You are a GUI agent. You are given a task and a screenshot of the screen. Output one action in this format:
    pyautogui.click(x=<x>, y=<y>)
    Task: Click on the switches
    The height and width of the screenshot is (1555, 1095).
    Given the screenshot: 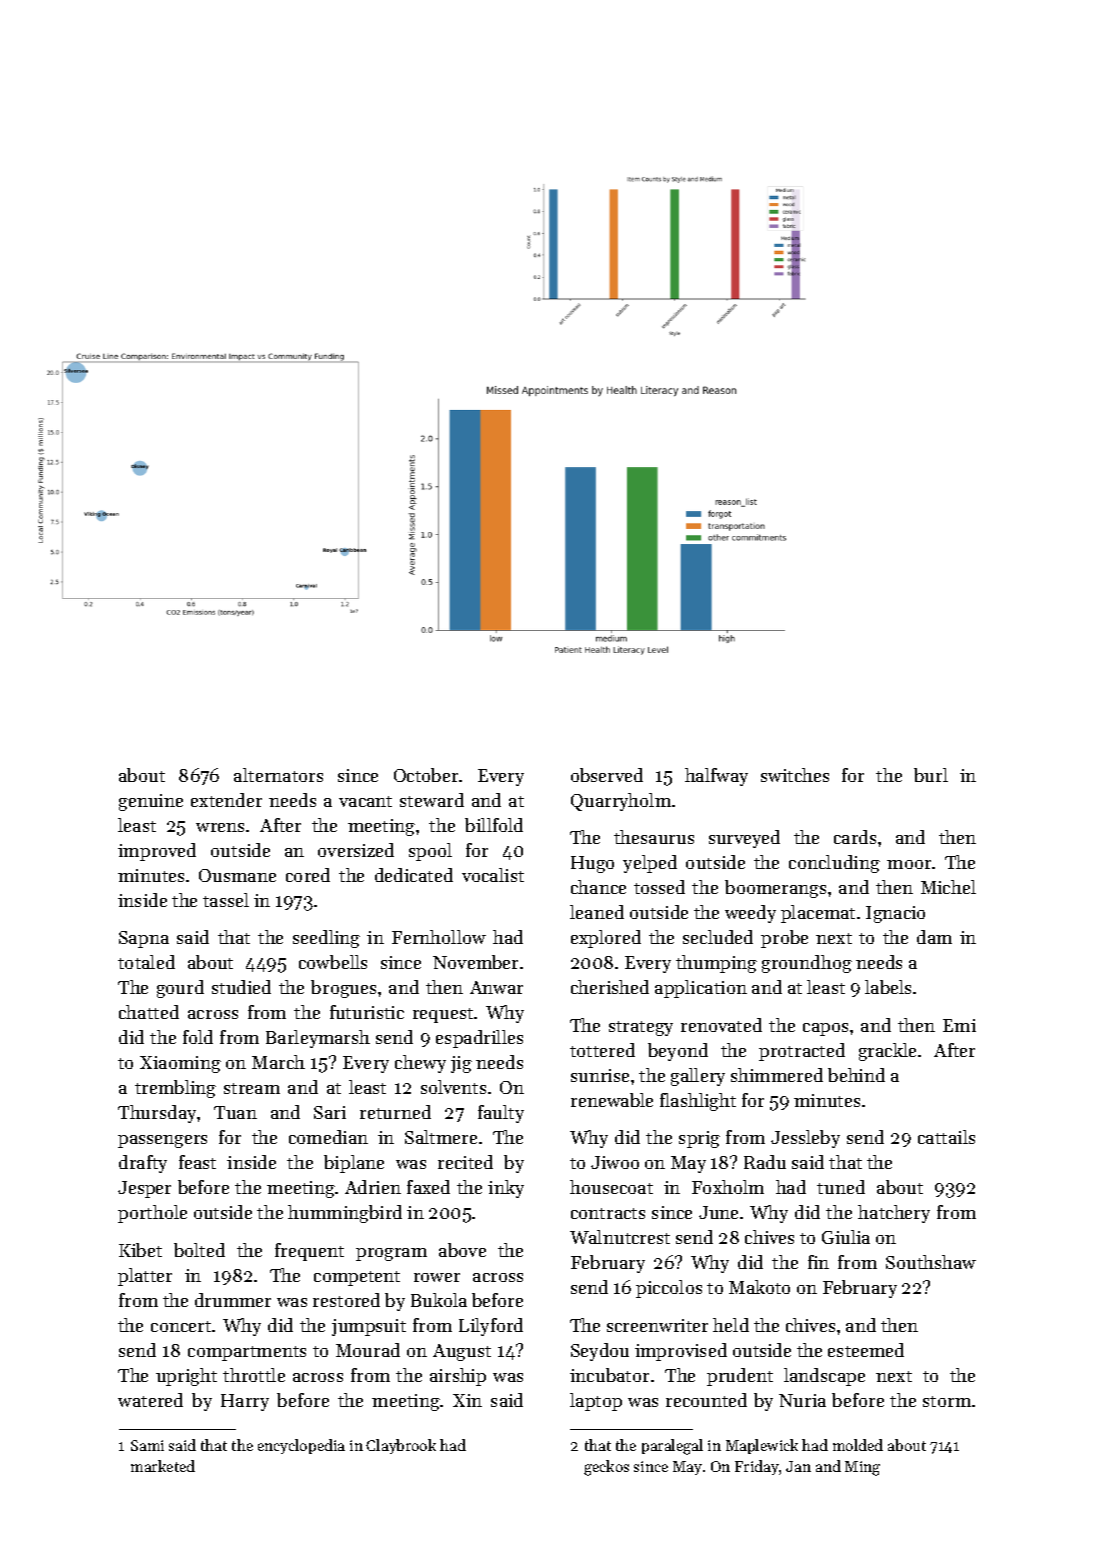 What is the action you would take?
    pyautogui.click(x=795, y=775)
